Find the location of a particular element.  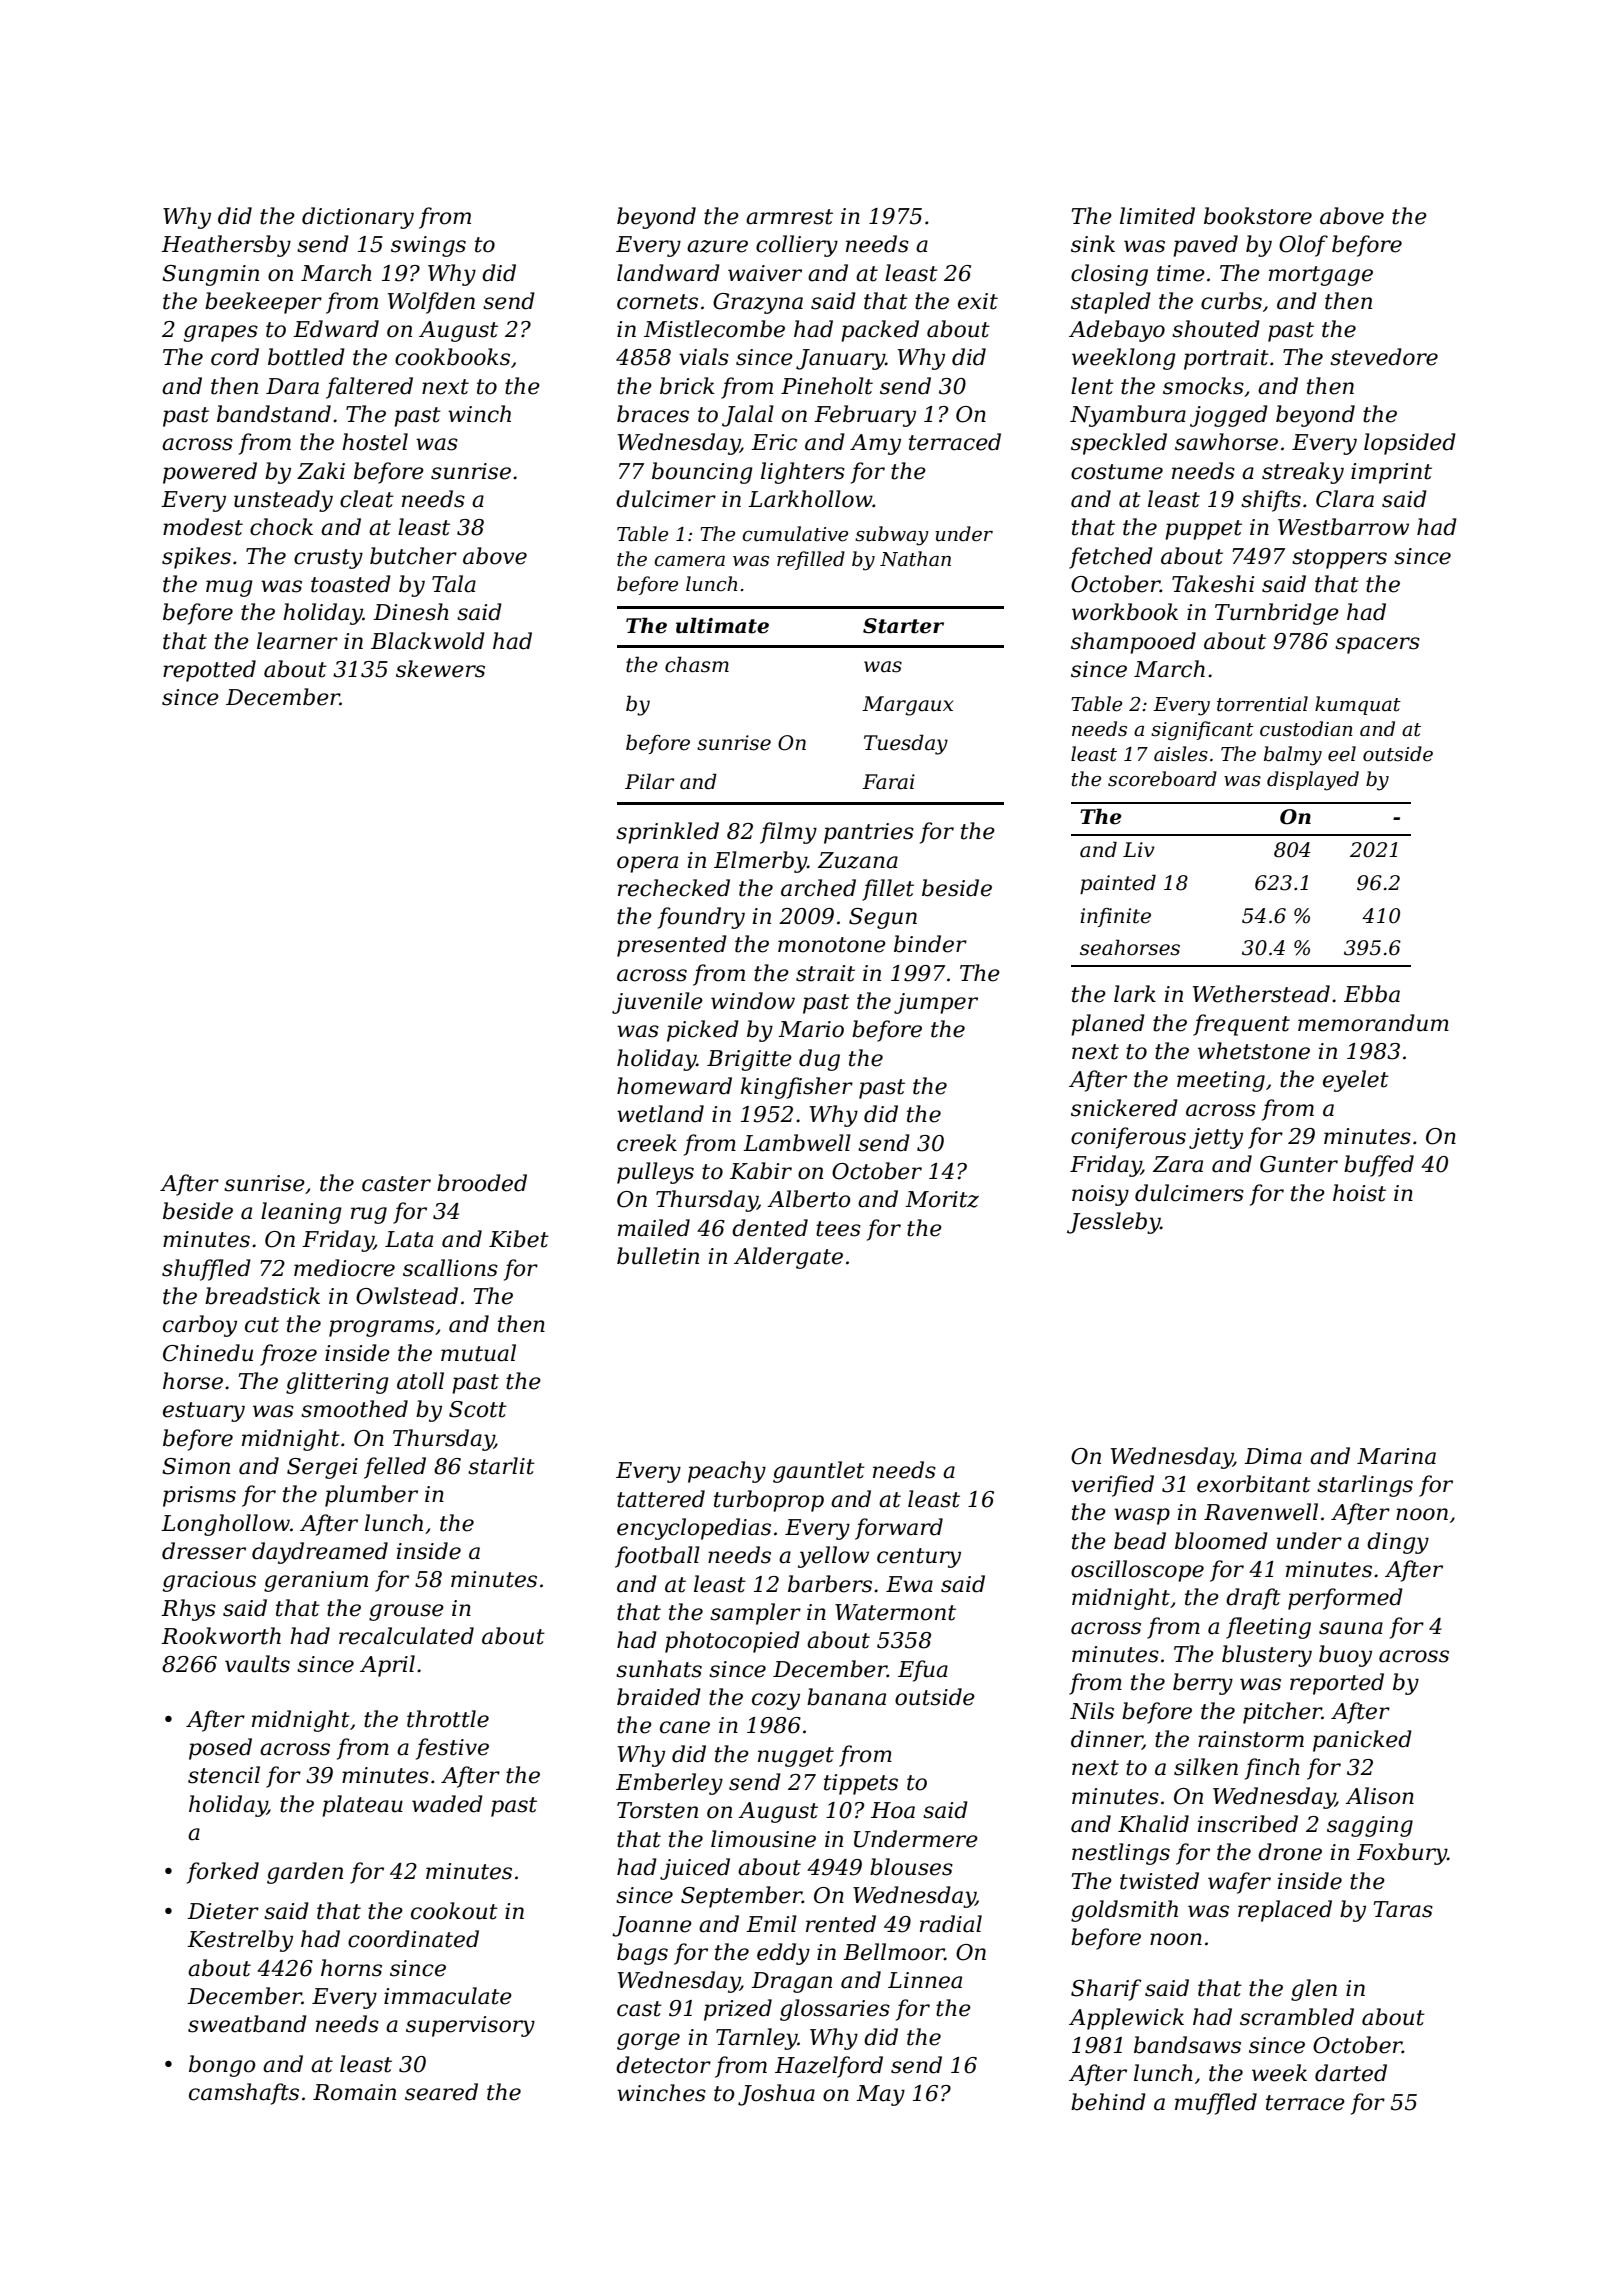

azure is located at coordinates (717, 246).
